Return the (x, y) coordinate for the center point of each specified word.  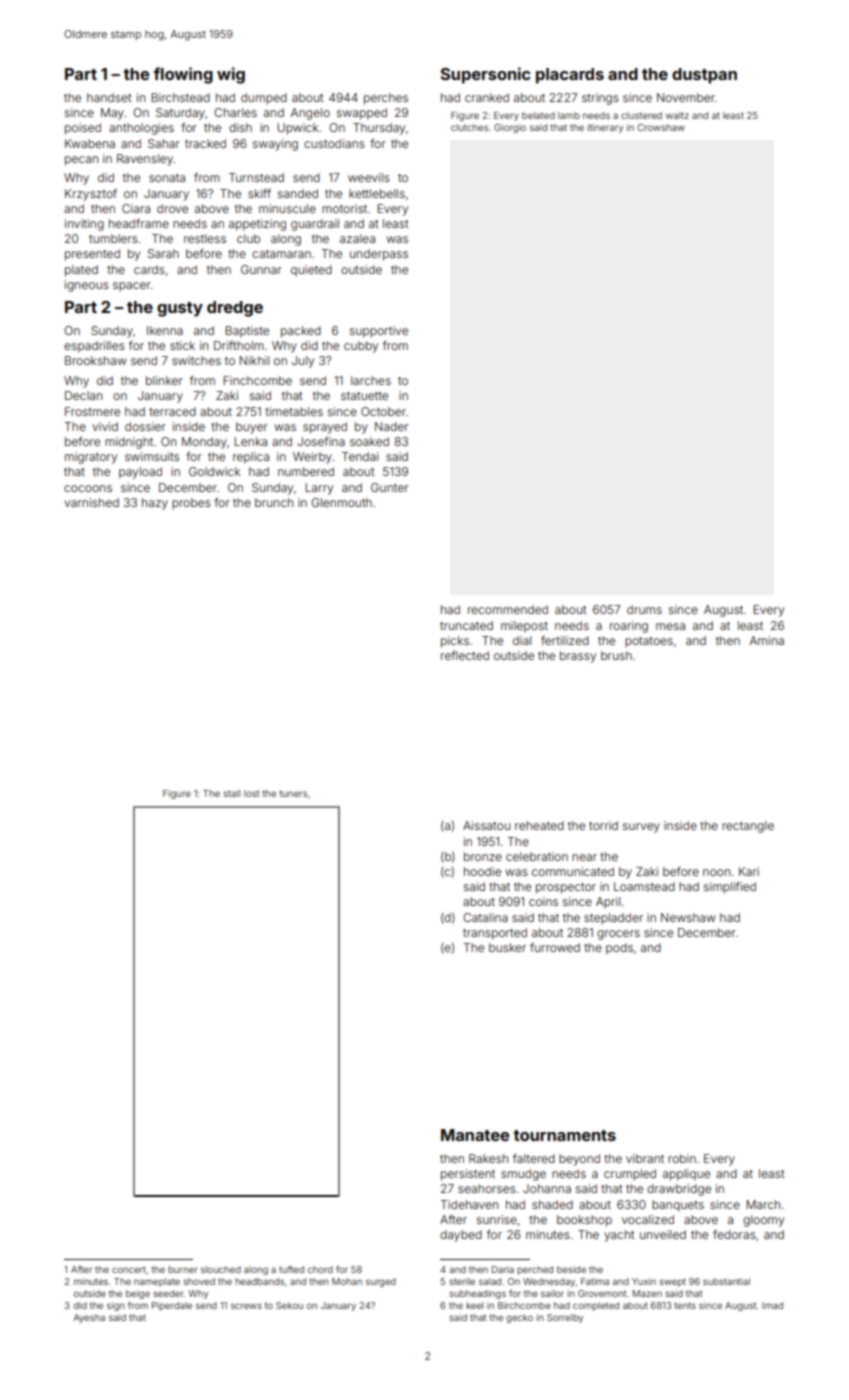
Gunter (390, 487)
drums (644, 609)
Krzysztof (91, 195)
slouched (221, 1269)
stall (231, 793)
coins (543, 901)
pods (619, 949)
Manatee (475, 1135)
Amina (767, 640)
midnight (129, 443)
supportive (379, 332)
